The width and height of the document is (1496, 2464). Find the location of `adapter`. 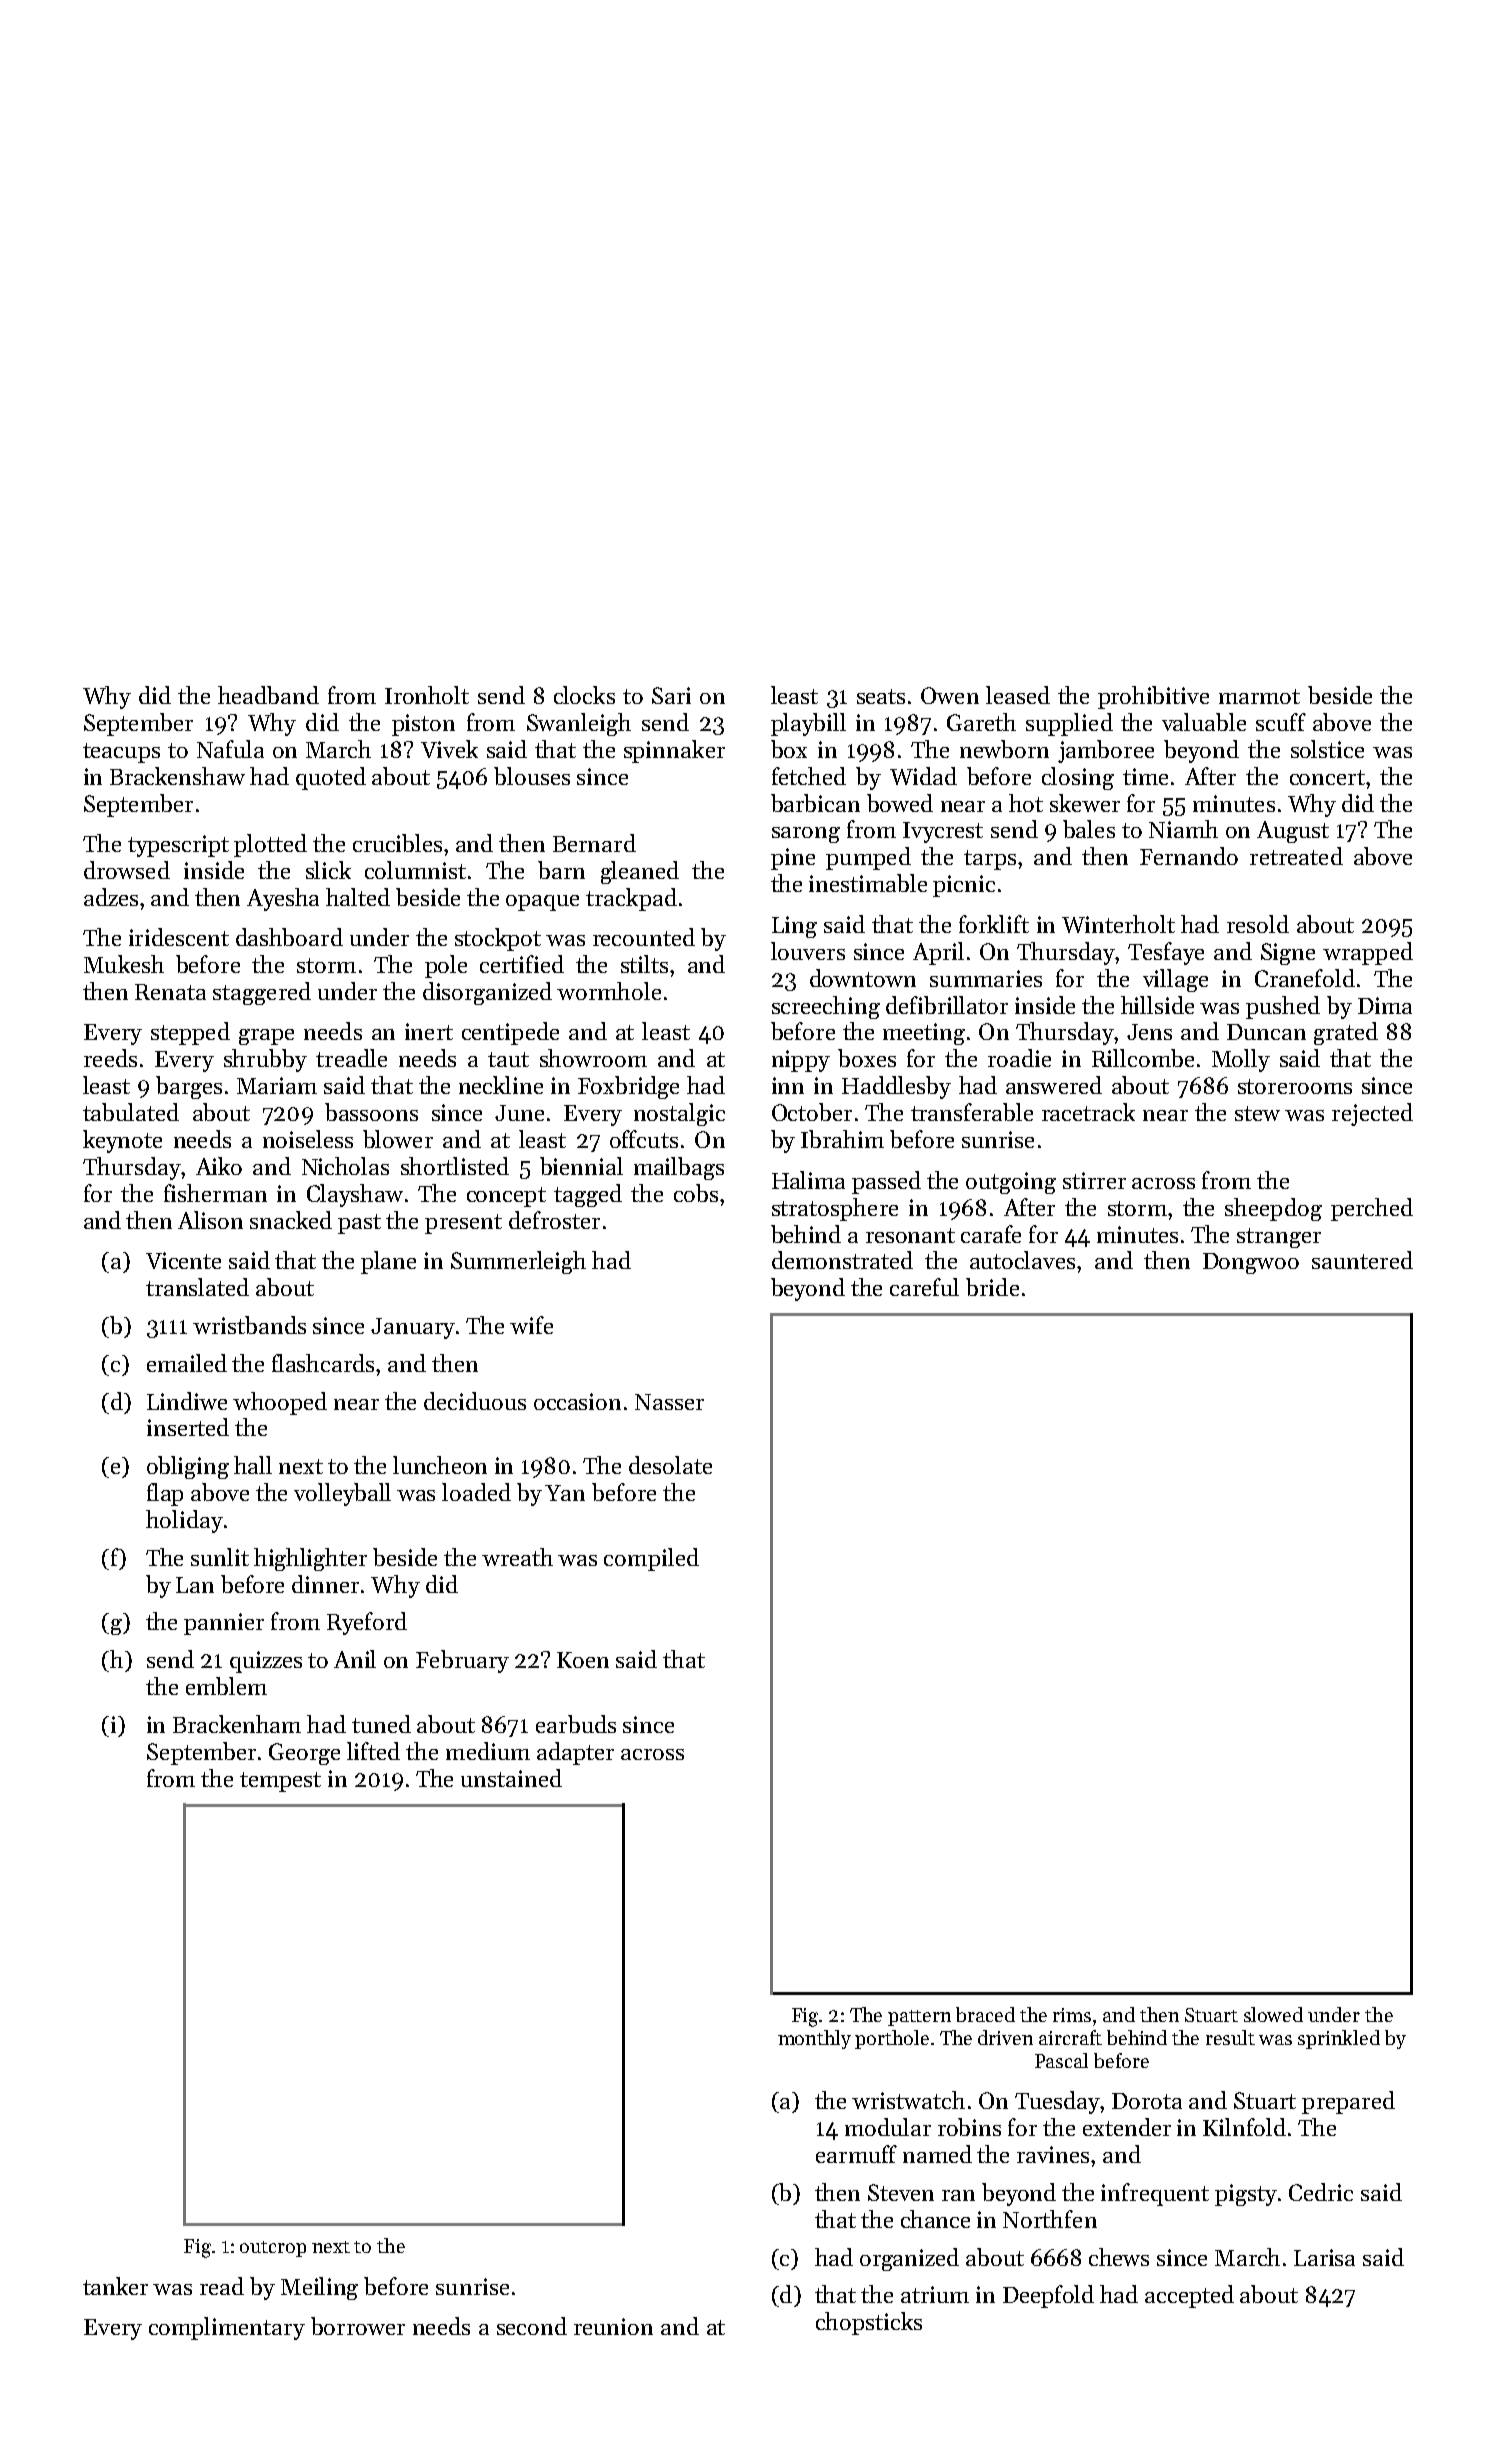

adapter is located at coordinates (575, 1753).
